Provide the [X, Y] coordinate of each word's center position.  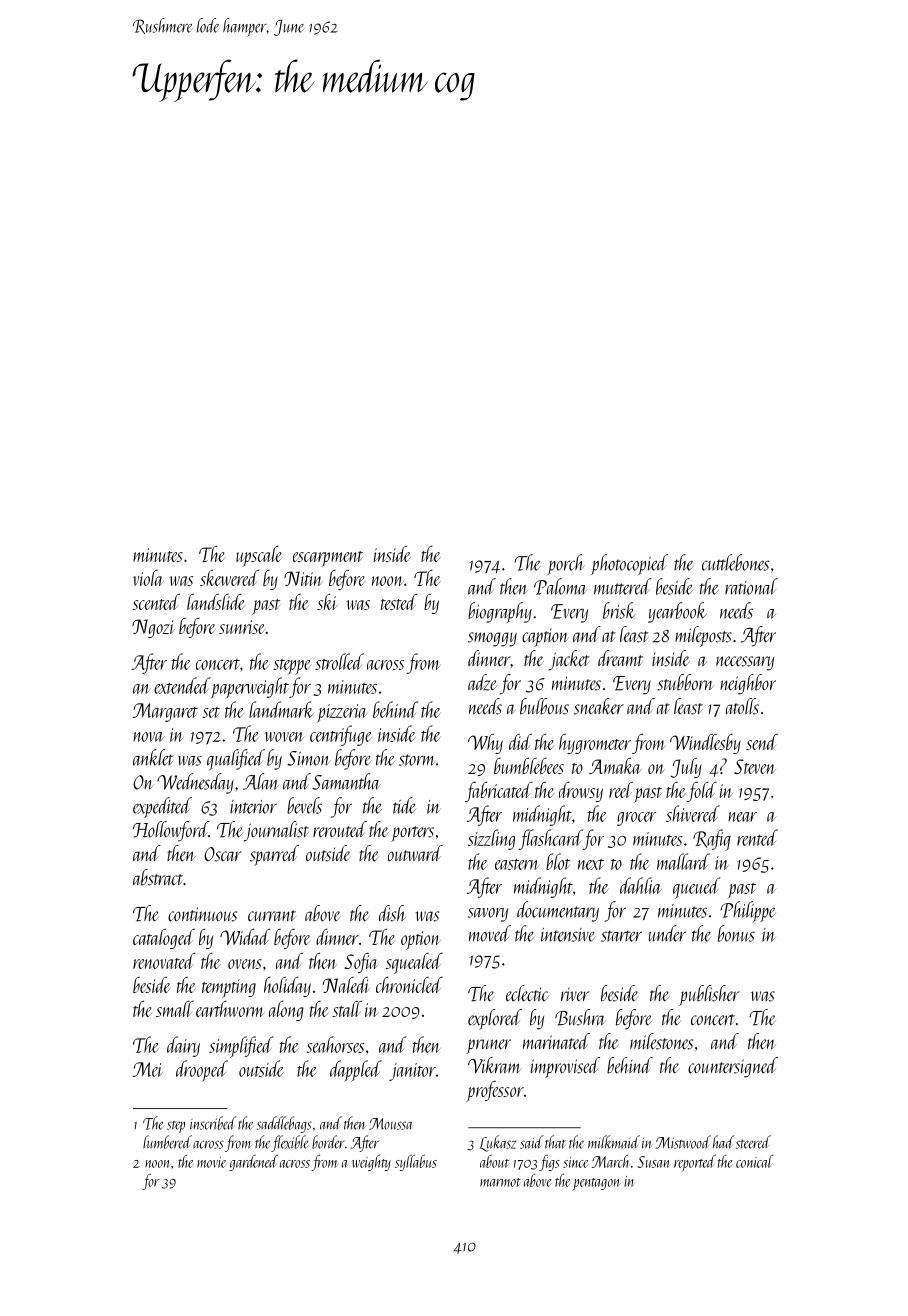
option [421, 940]
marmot [500, 1182]
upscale [259, 556]
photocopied [629, 564]
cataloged [164, 938]
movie [211, 1162]
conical [755, 1161]
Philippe [748, 911]
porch [566, 564]
